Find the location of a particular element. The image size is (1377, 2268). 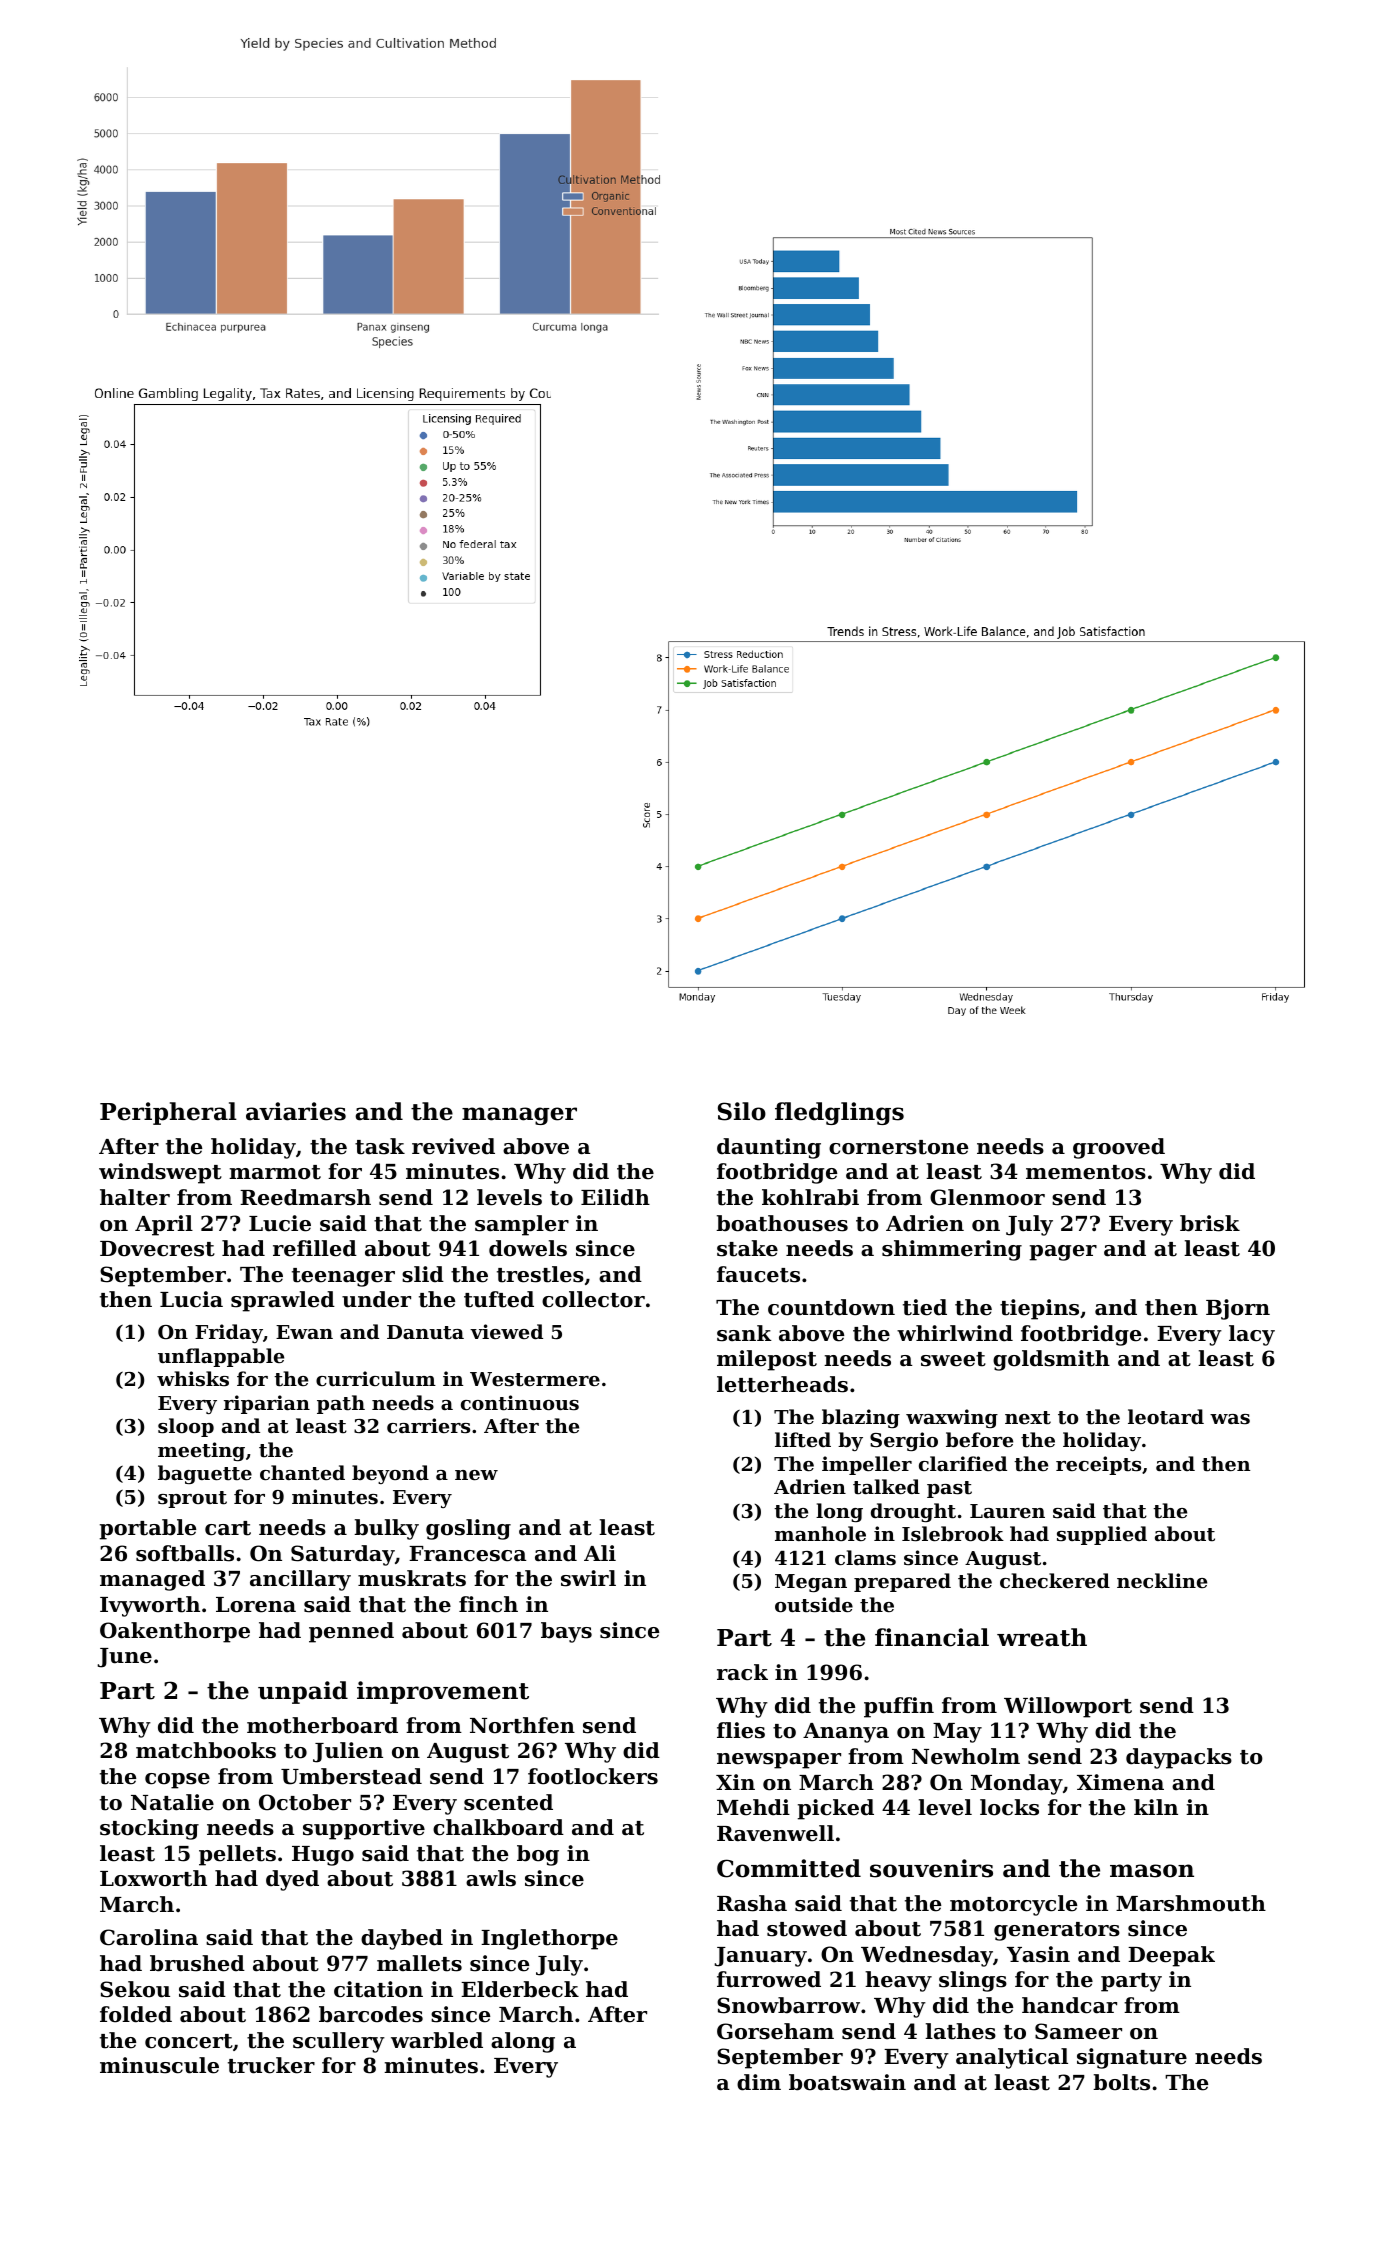

dim is located at coordinates (759, 2082).
